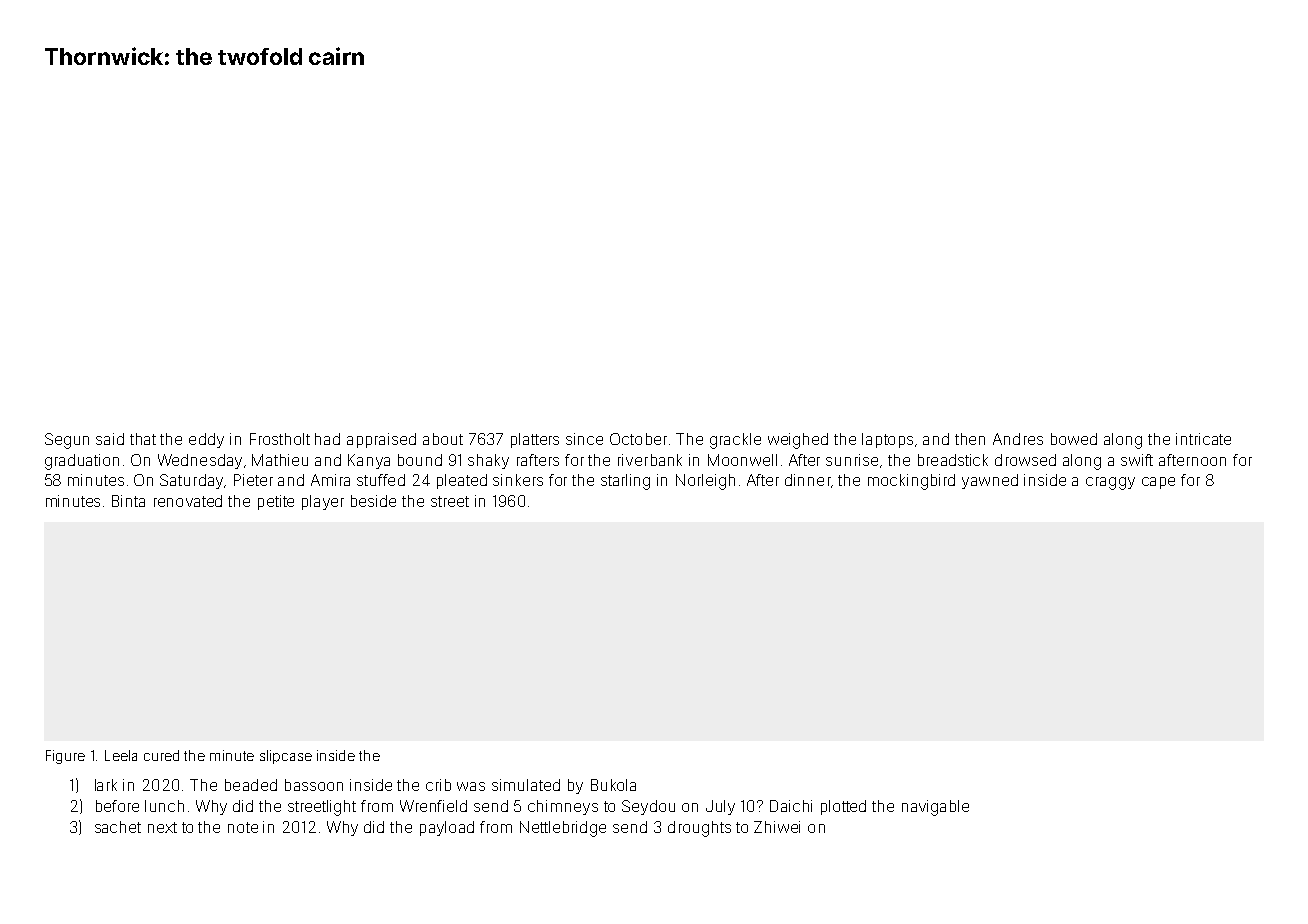 The height and width of the screenshot is (924, 1308). What do you see at coordinates (65, 757) in the screenshot?
I see `Figure` at bounding box center [65, 757].
